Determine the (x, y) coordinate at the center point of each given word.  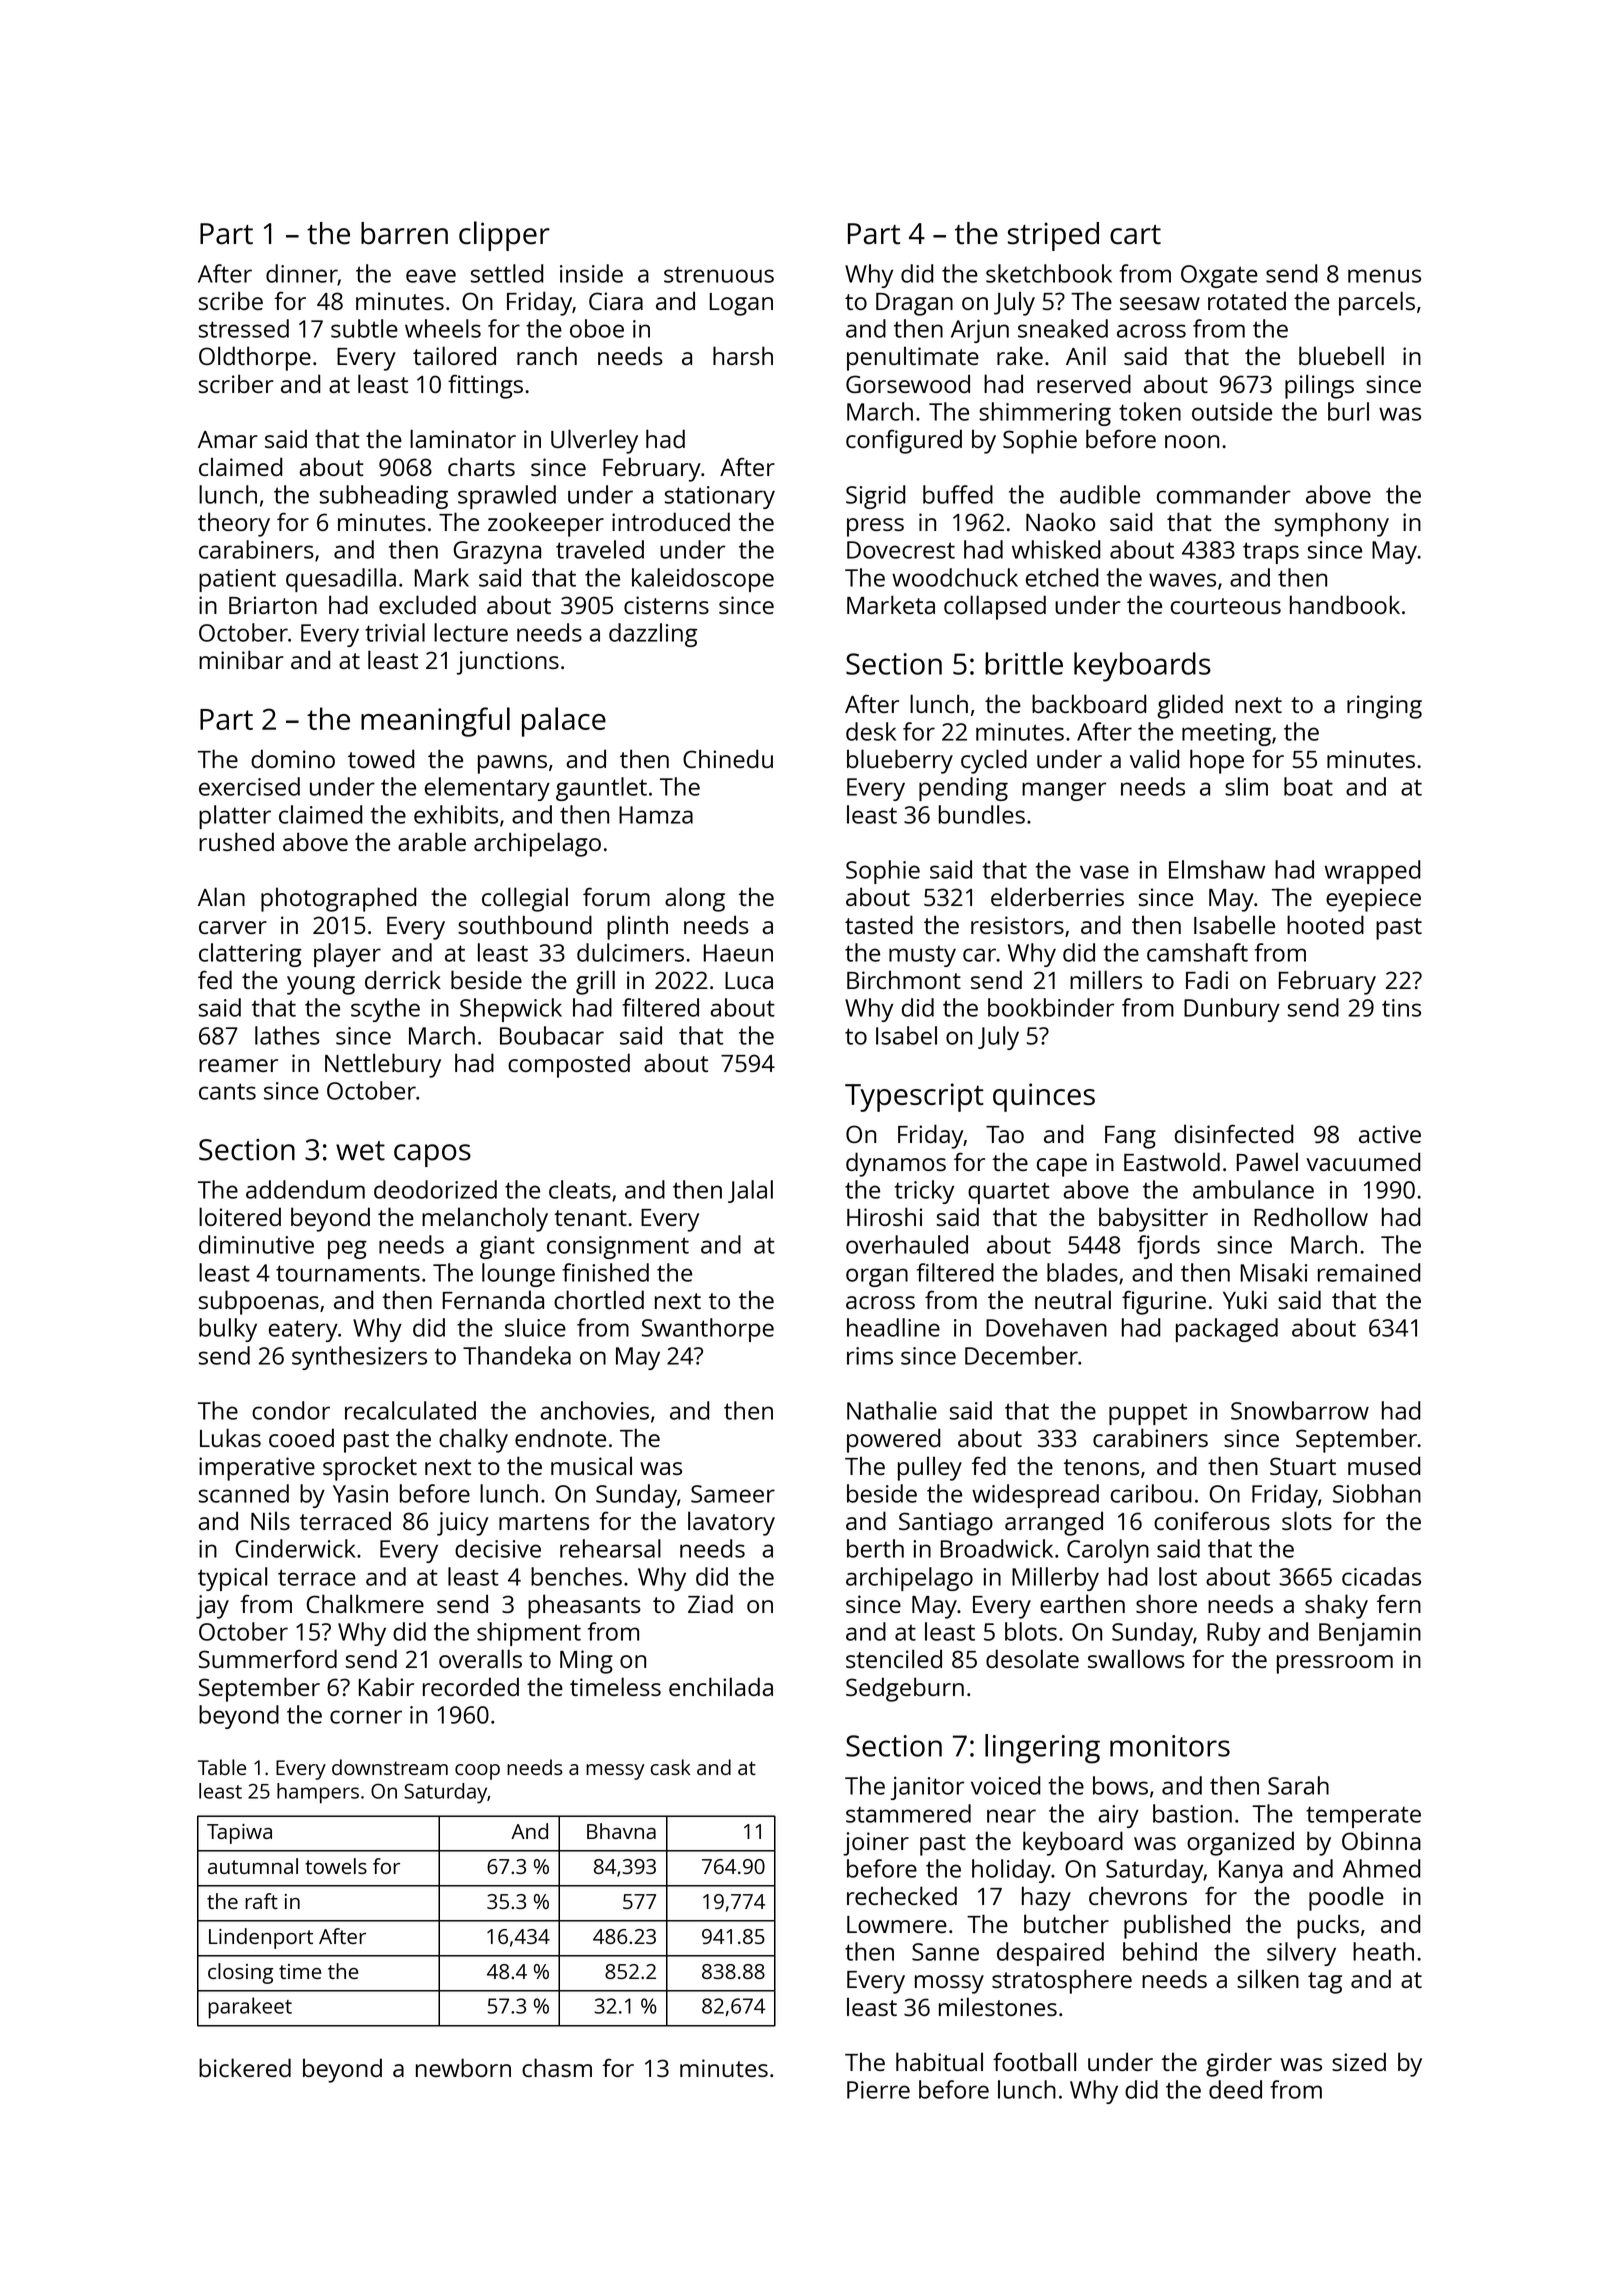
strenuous (719, 274)
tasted (879, 924)
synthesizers (359, 1358)
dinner (302, 274)
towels (336, 1866)
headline (893, 1327)
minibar (241, 659)
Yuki (1245, 1299)
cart (1135, 235)
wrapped (1372, 872)
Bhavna (621, 1831)
